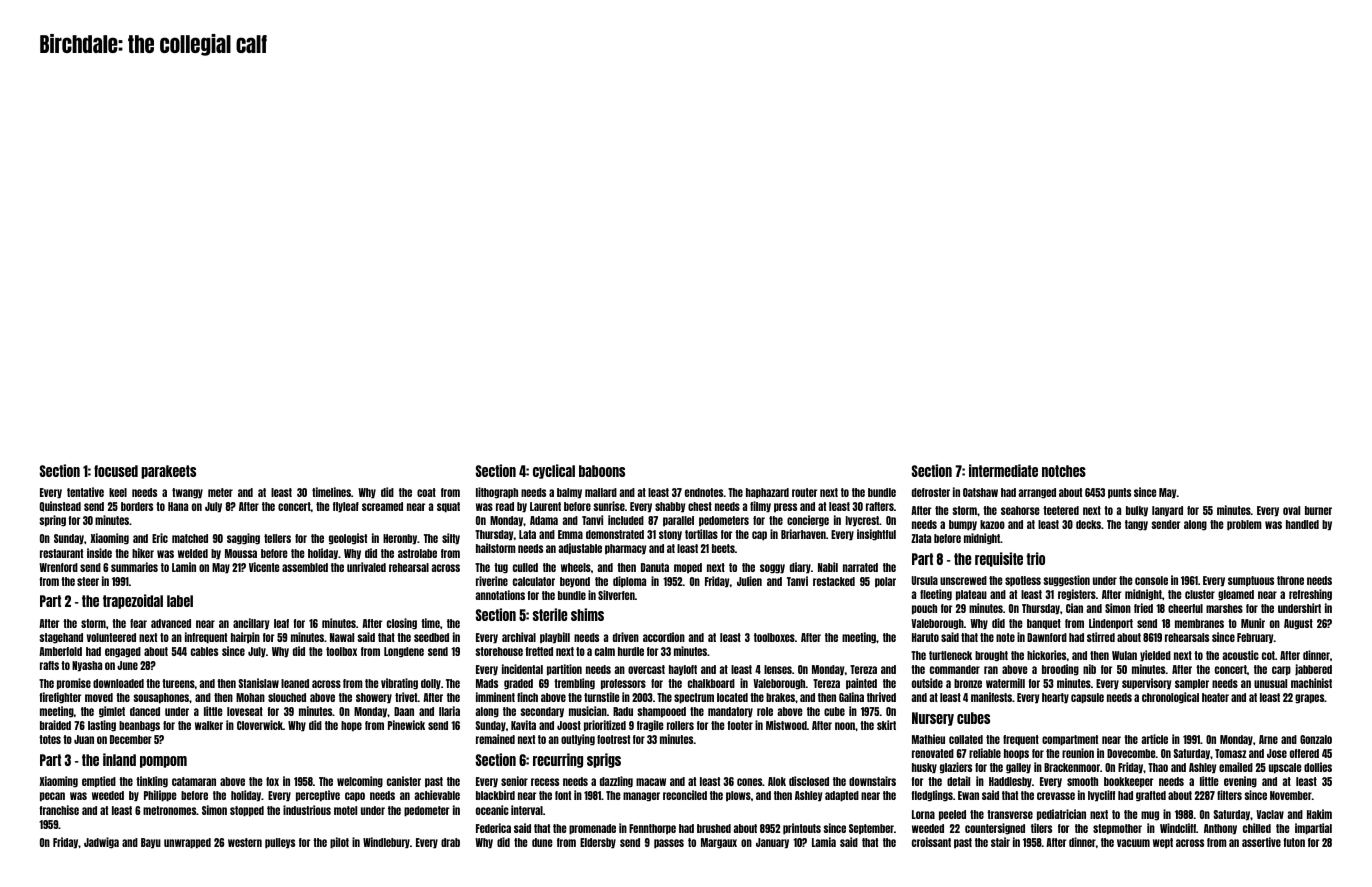 The width and height of the screenshot is (1372, 887). What do you see at coordinates (550, 614) in the screenshot?
I see `sterile` at bounding box center [550, 614].
